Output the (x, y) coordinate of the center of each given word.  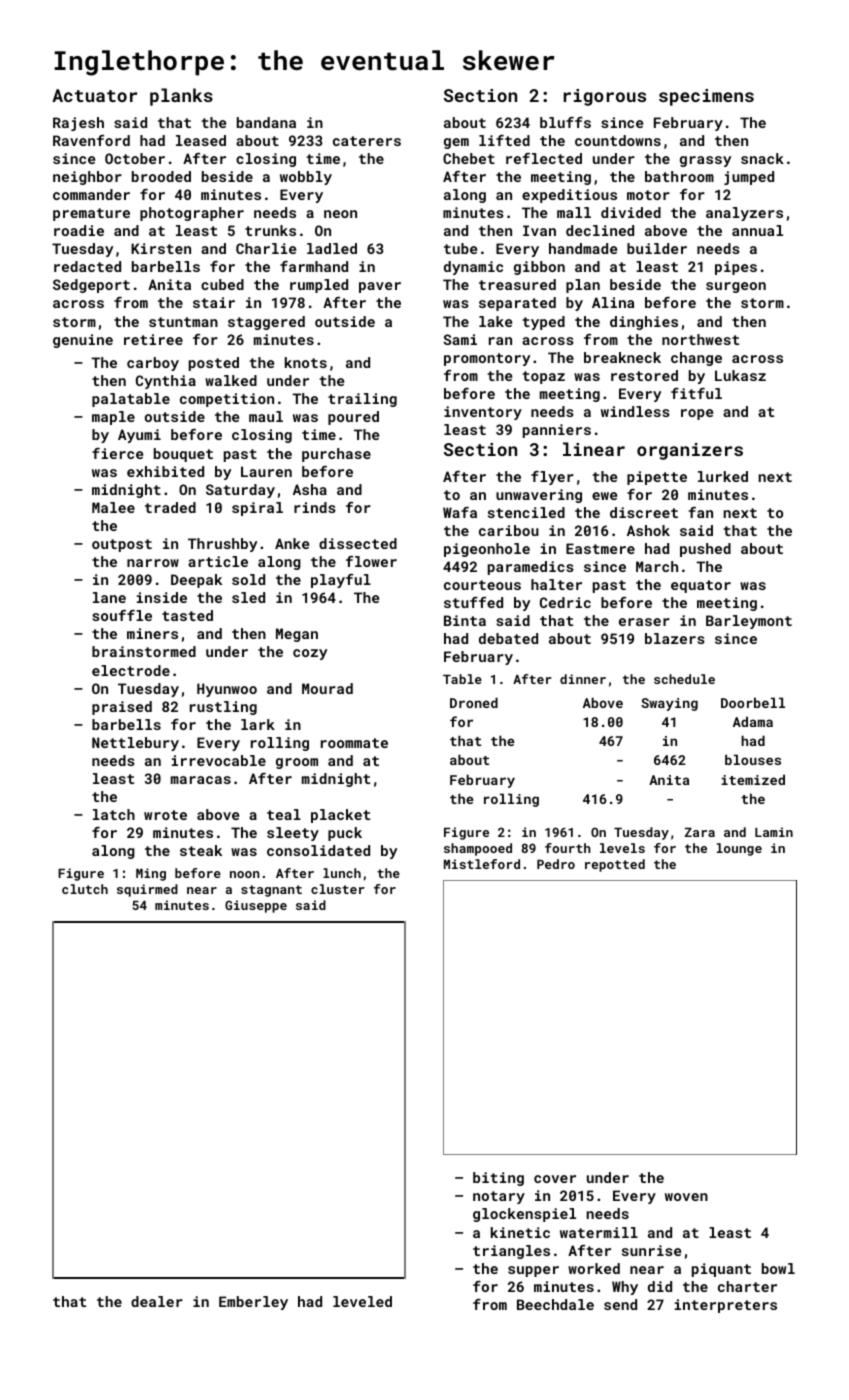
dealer (157, 1301)
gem (456, 143)
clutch (85, 889)
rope (697, 414)
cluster (337, 889)
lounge (739, 849)
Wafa (460, 512)
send (620, 1304)
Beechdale (555, 1304)
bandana (266, 122)
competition (227, 400)
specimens (706, 97)
